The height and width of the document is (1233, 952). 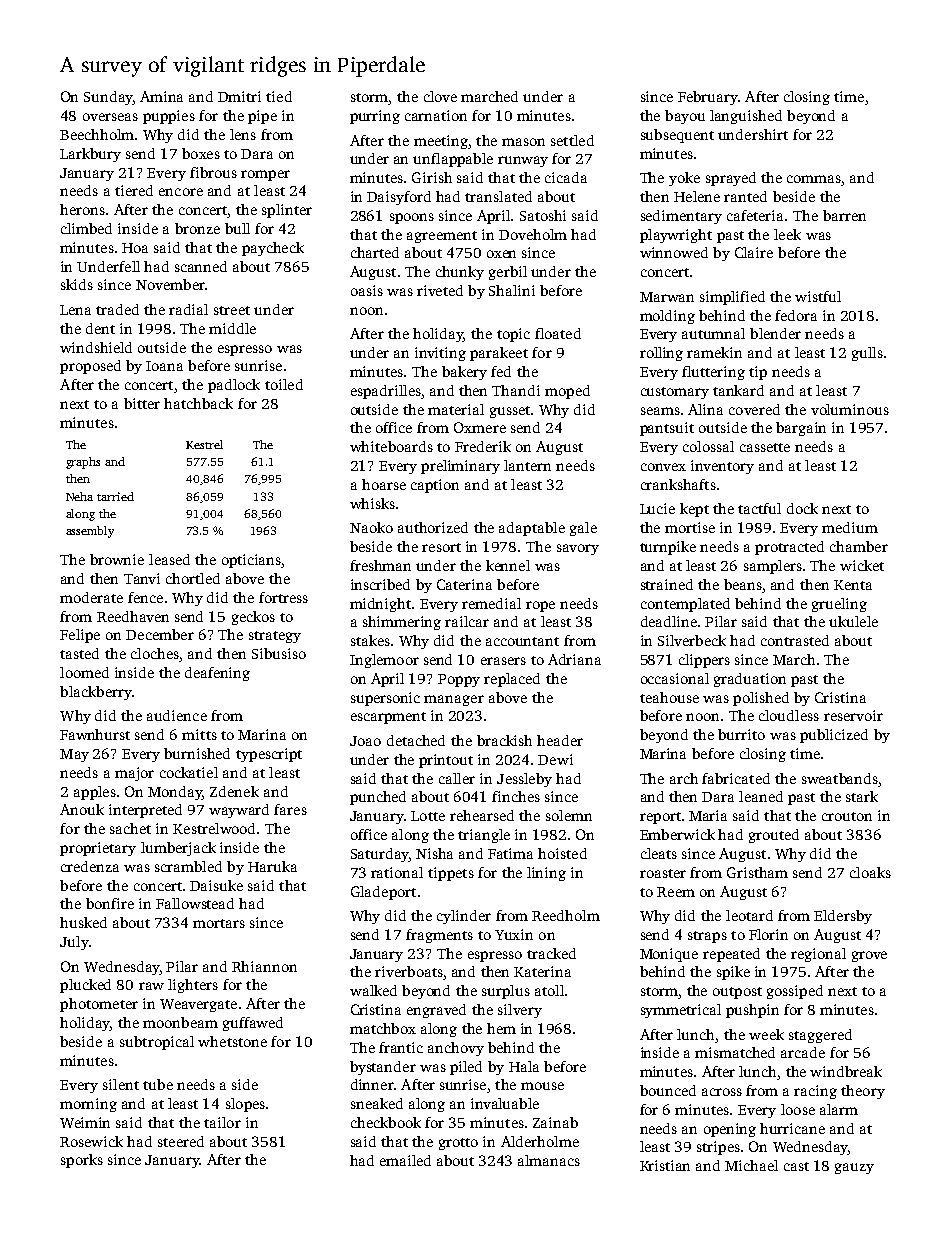 I want to click on climbed, so click(x=86, y=228).
